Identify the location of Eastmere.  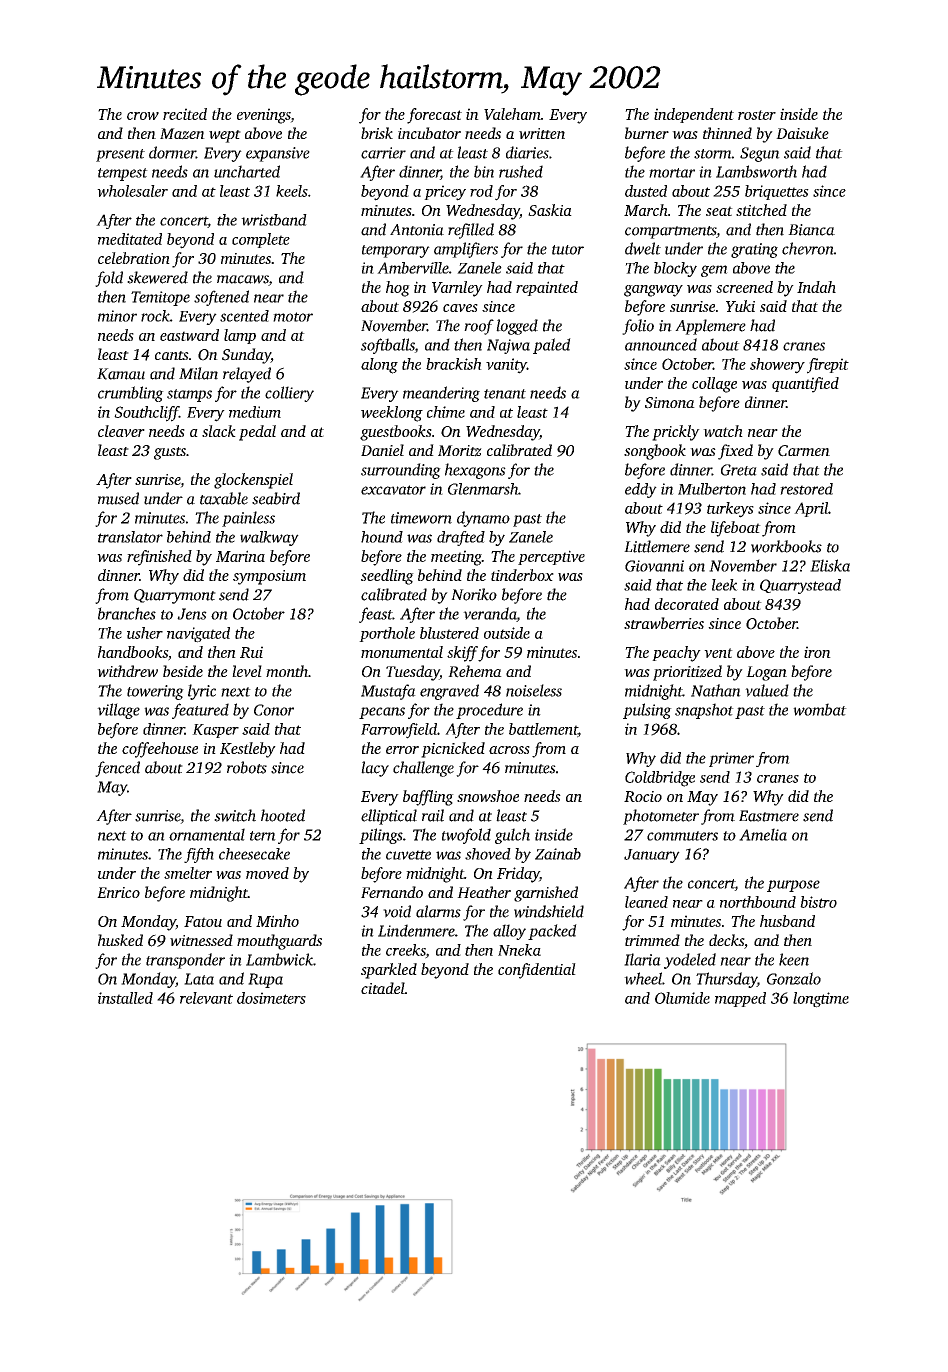
(769, 816).
